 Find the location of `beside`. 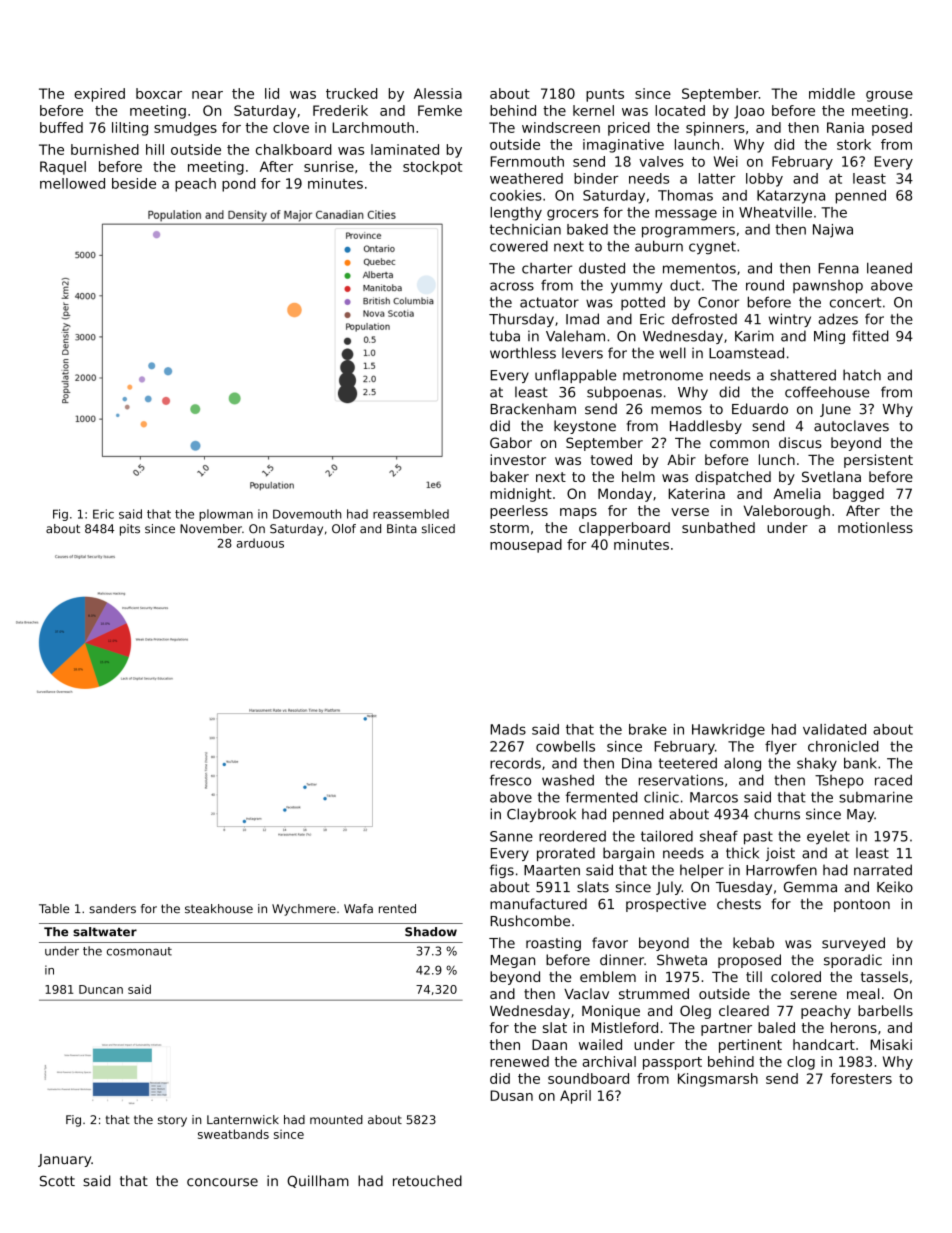

beside is located at coordinates (134, 183).
